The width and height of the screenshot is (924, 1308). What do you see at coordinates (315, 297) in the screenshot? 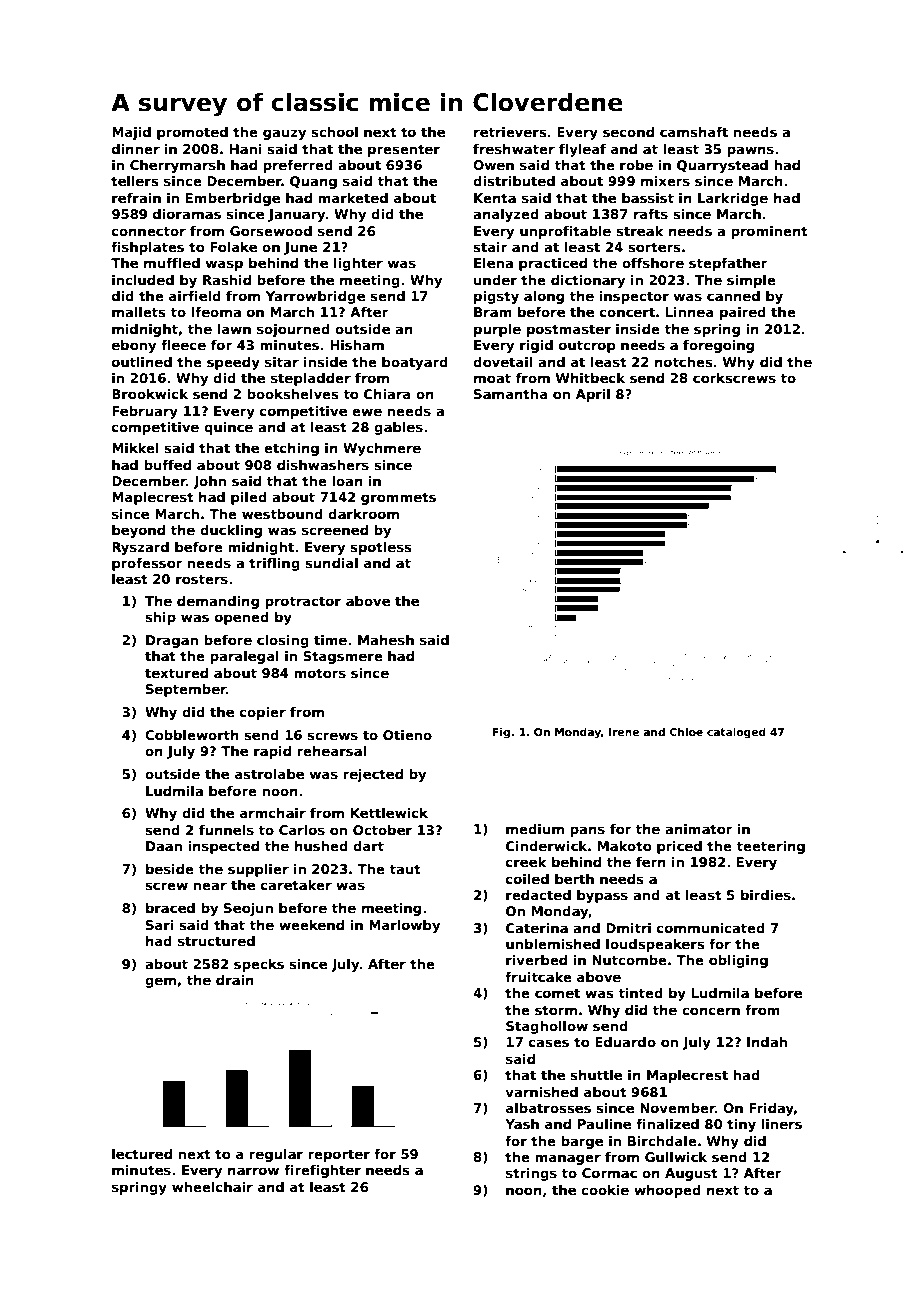
I see `Yarrowbridge` at bounding box center [315, 297].
